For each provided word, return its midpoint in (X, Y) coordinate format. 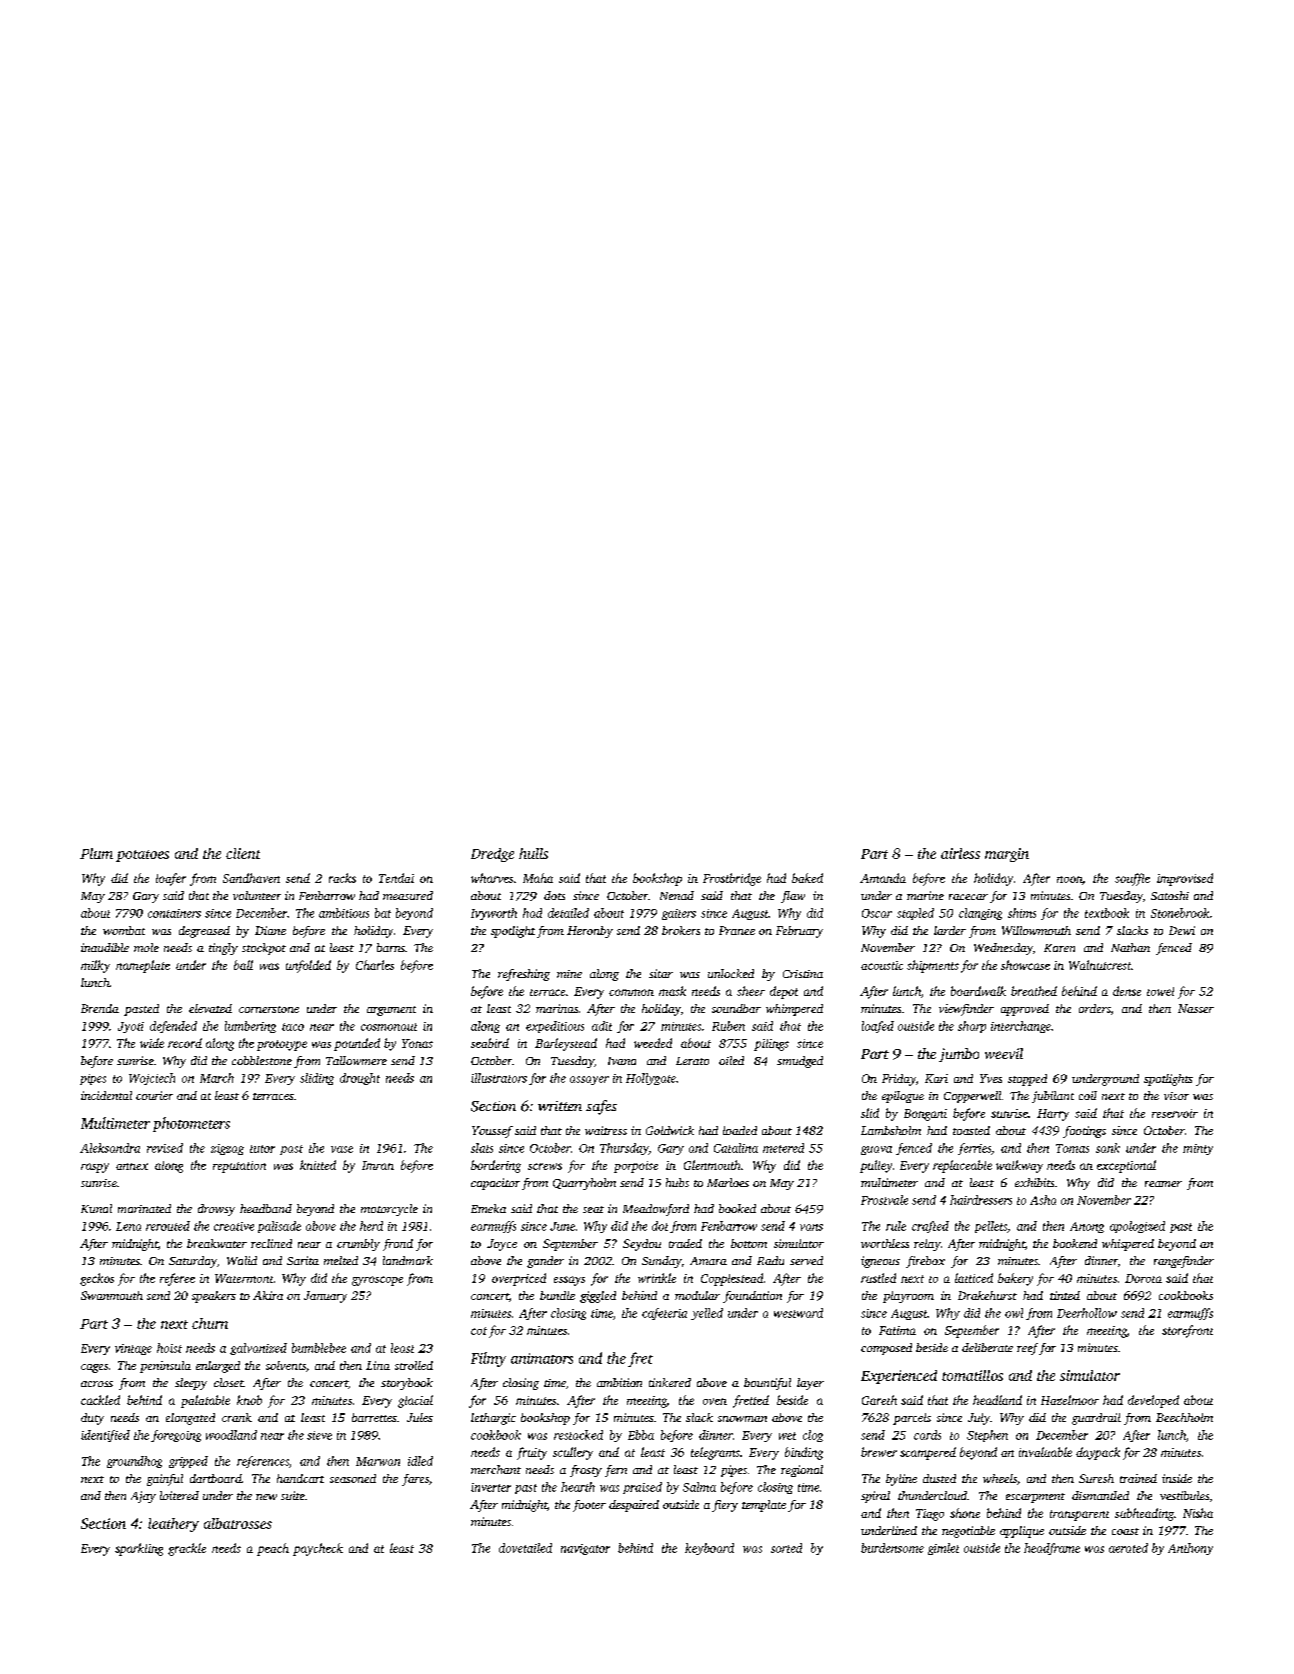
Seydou (642, 1245)
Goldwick (670, 1130)
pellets (991, 1227)
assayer (589, 1080)
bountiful (767, 1384)
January (325, 1297)
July (979, 1419)
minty (1198, 1149)
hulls (533, 853)
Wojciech (152, 1079)
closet (228, 1382)
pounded (357, 1044)
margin (1007, 855)
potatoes (142, 856)
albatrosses (238, 1523)
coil (1088, 1095)
